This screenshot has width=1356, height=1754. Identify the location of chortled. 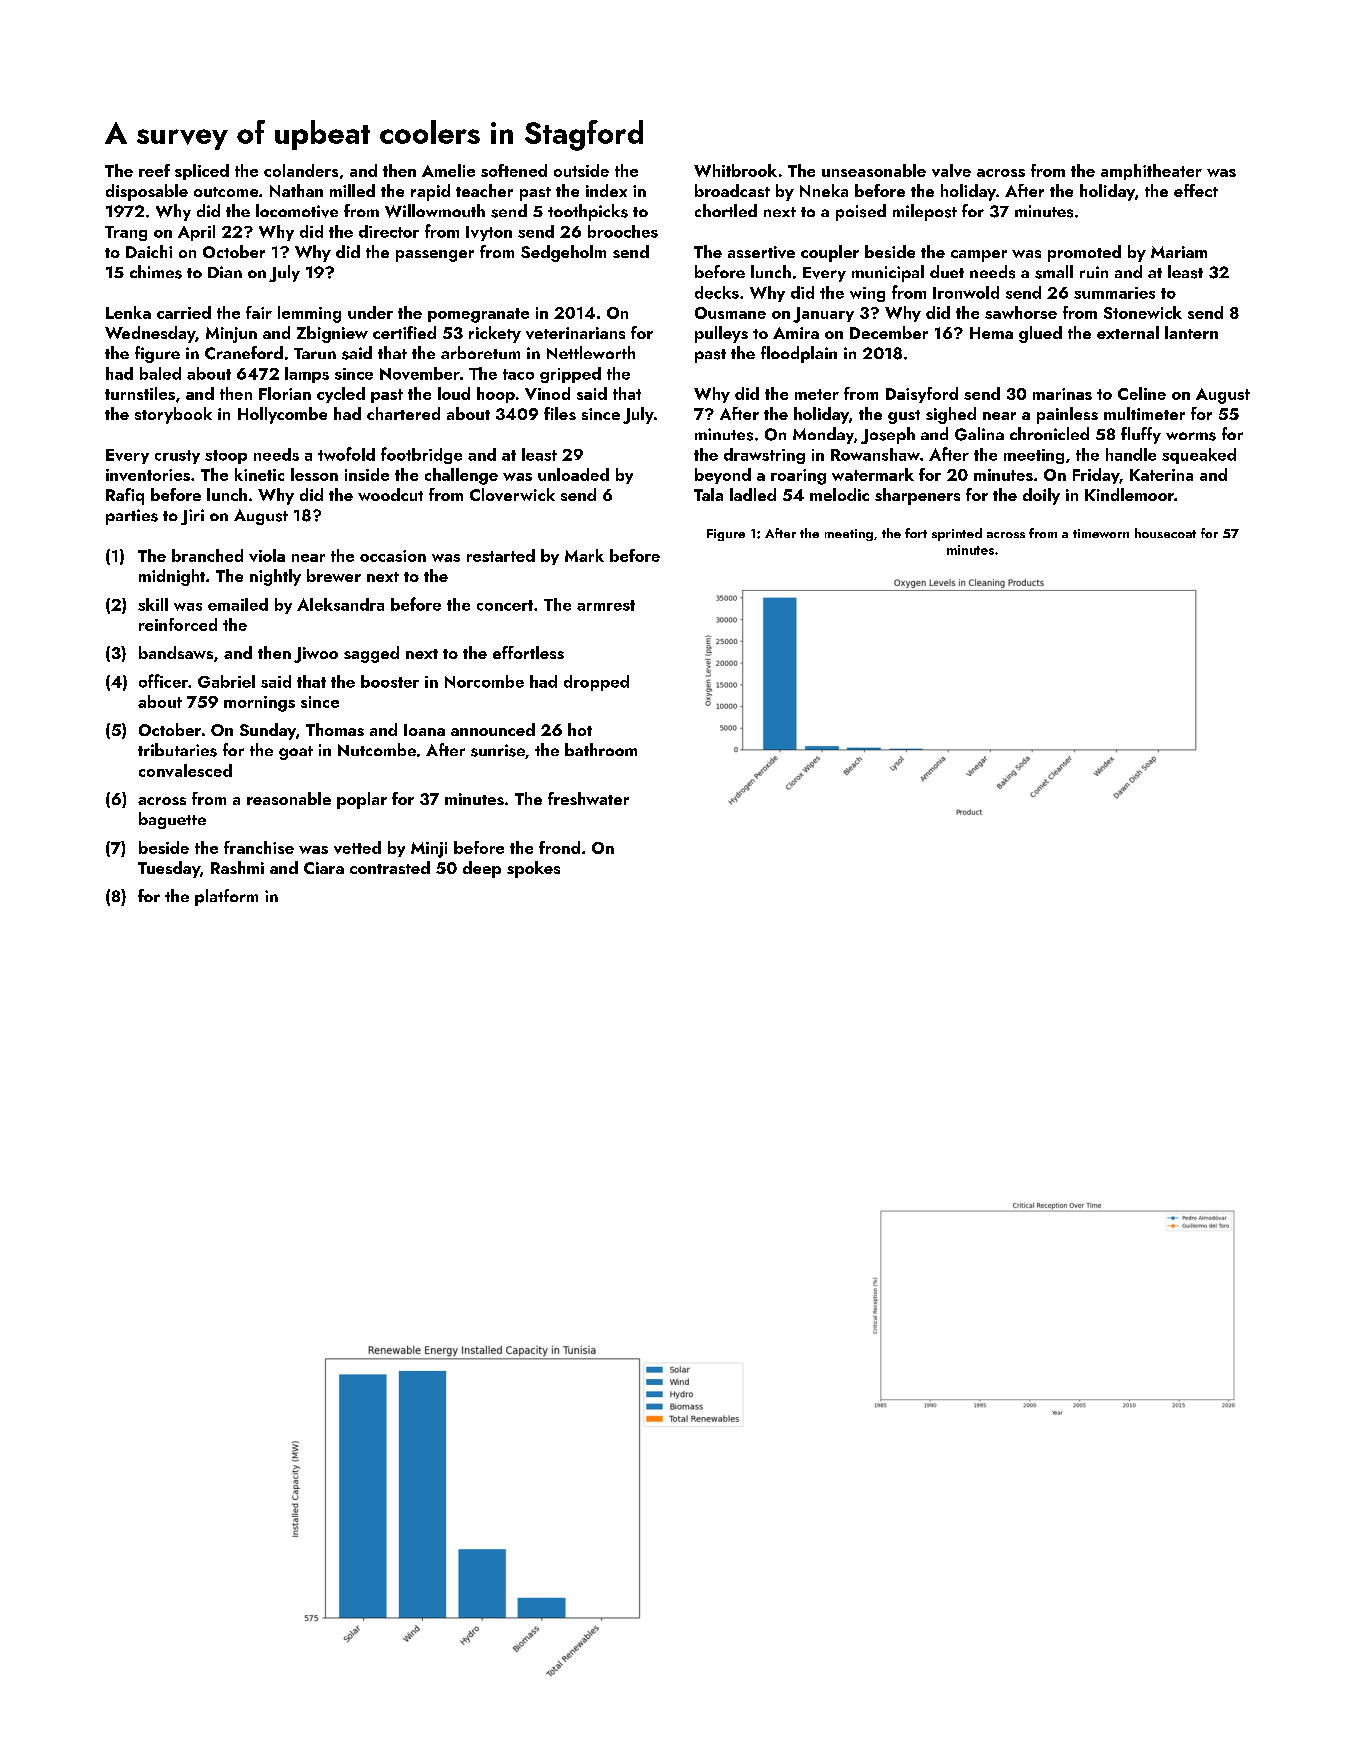
(726, 210).
